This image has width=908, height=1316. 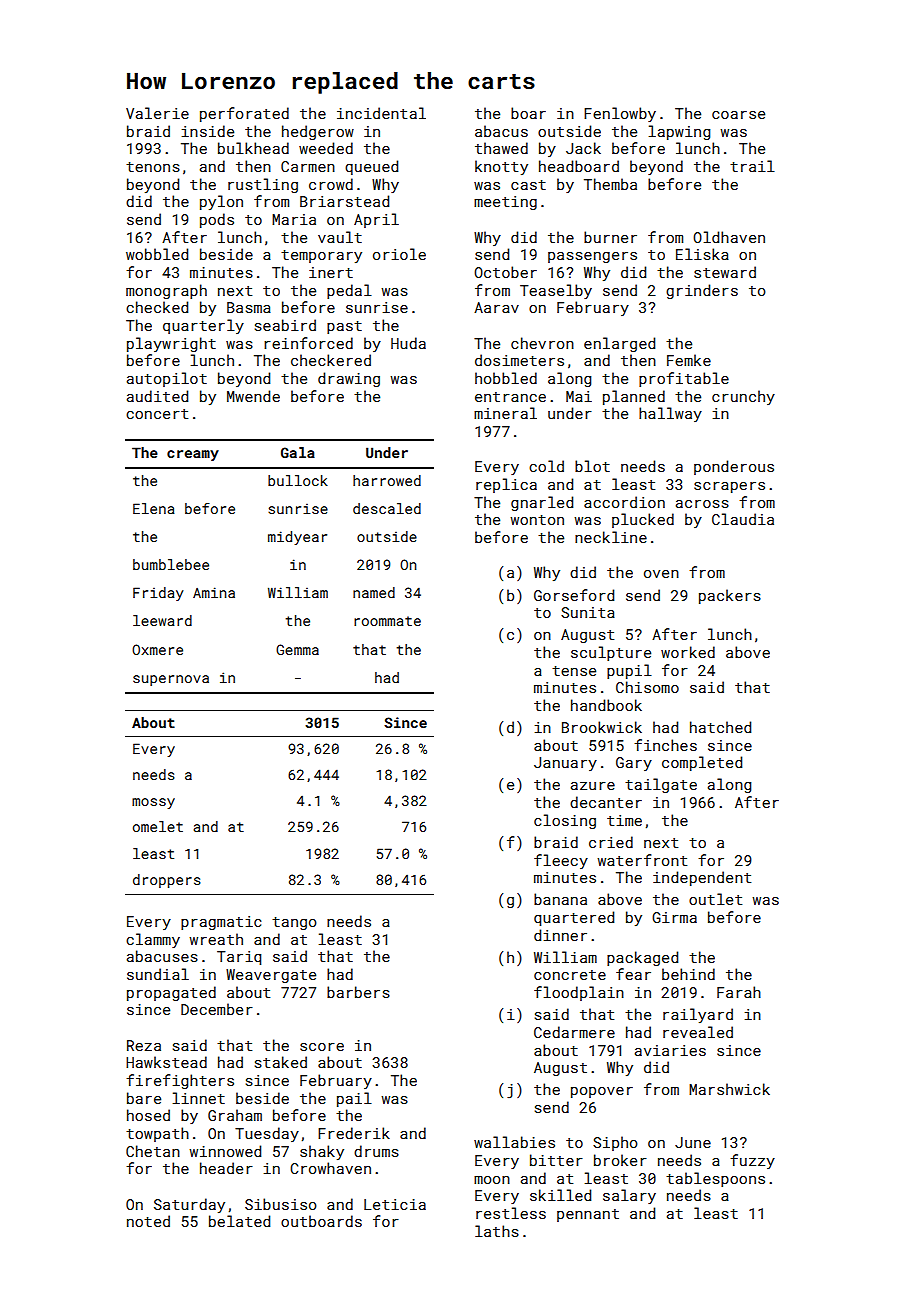 What do you see at coordinates (729, 237) in the image?
I see `Oldhaven` at bounding box center [729, 237].
